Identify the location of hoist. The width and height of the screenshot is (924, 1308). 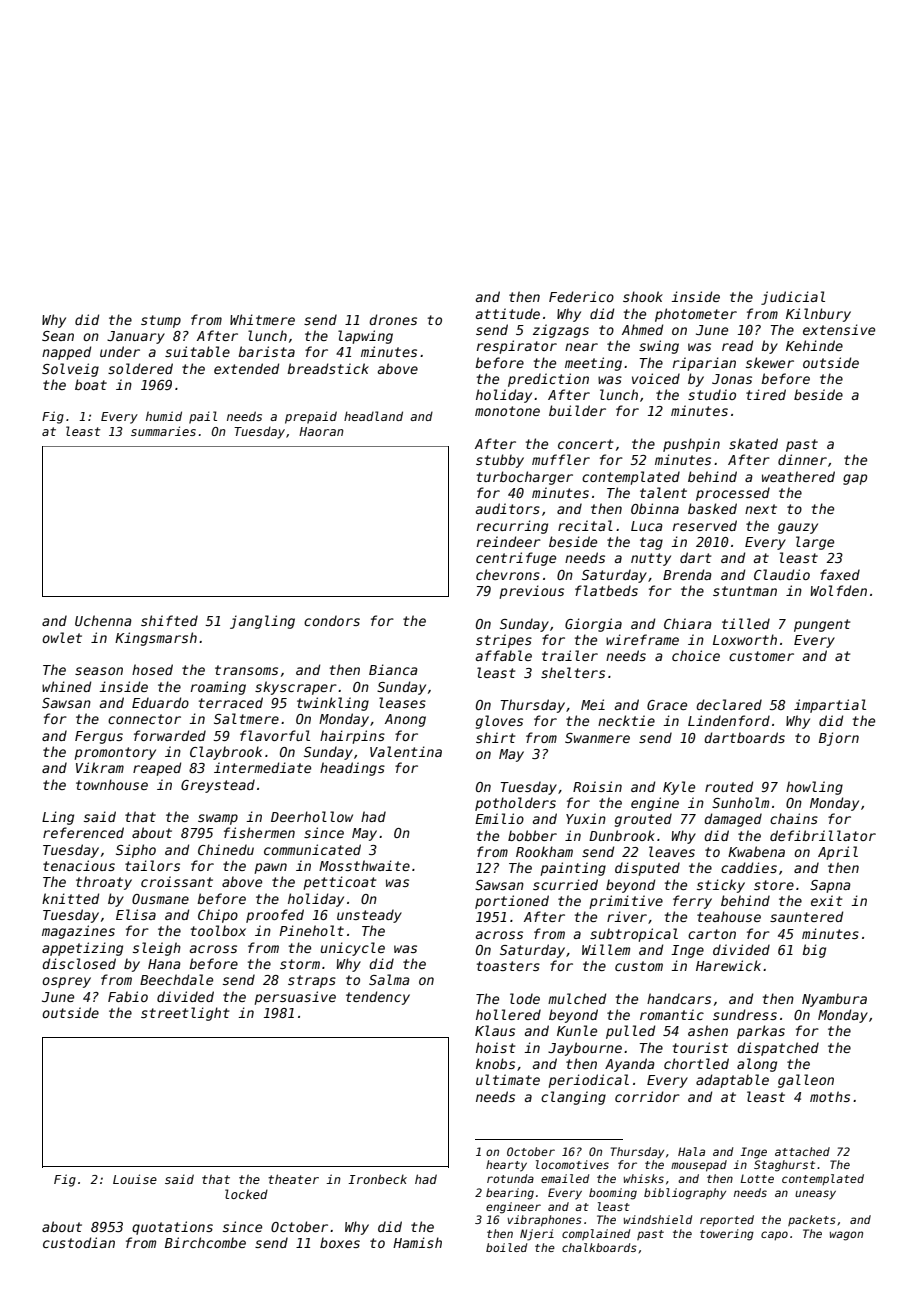
(495, 1047).
